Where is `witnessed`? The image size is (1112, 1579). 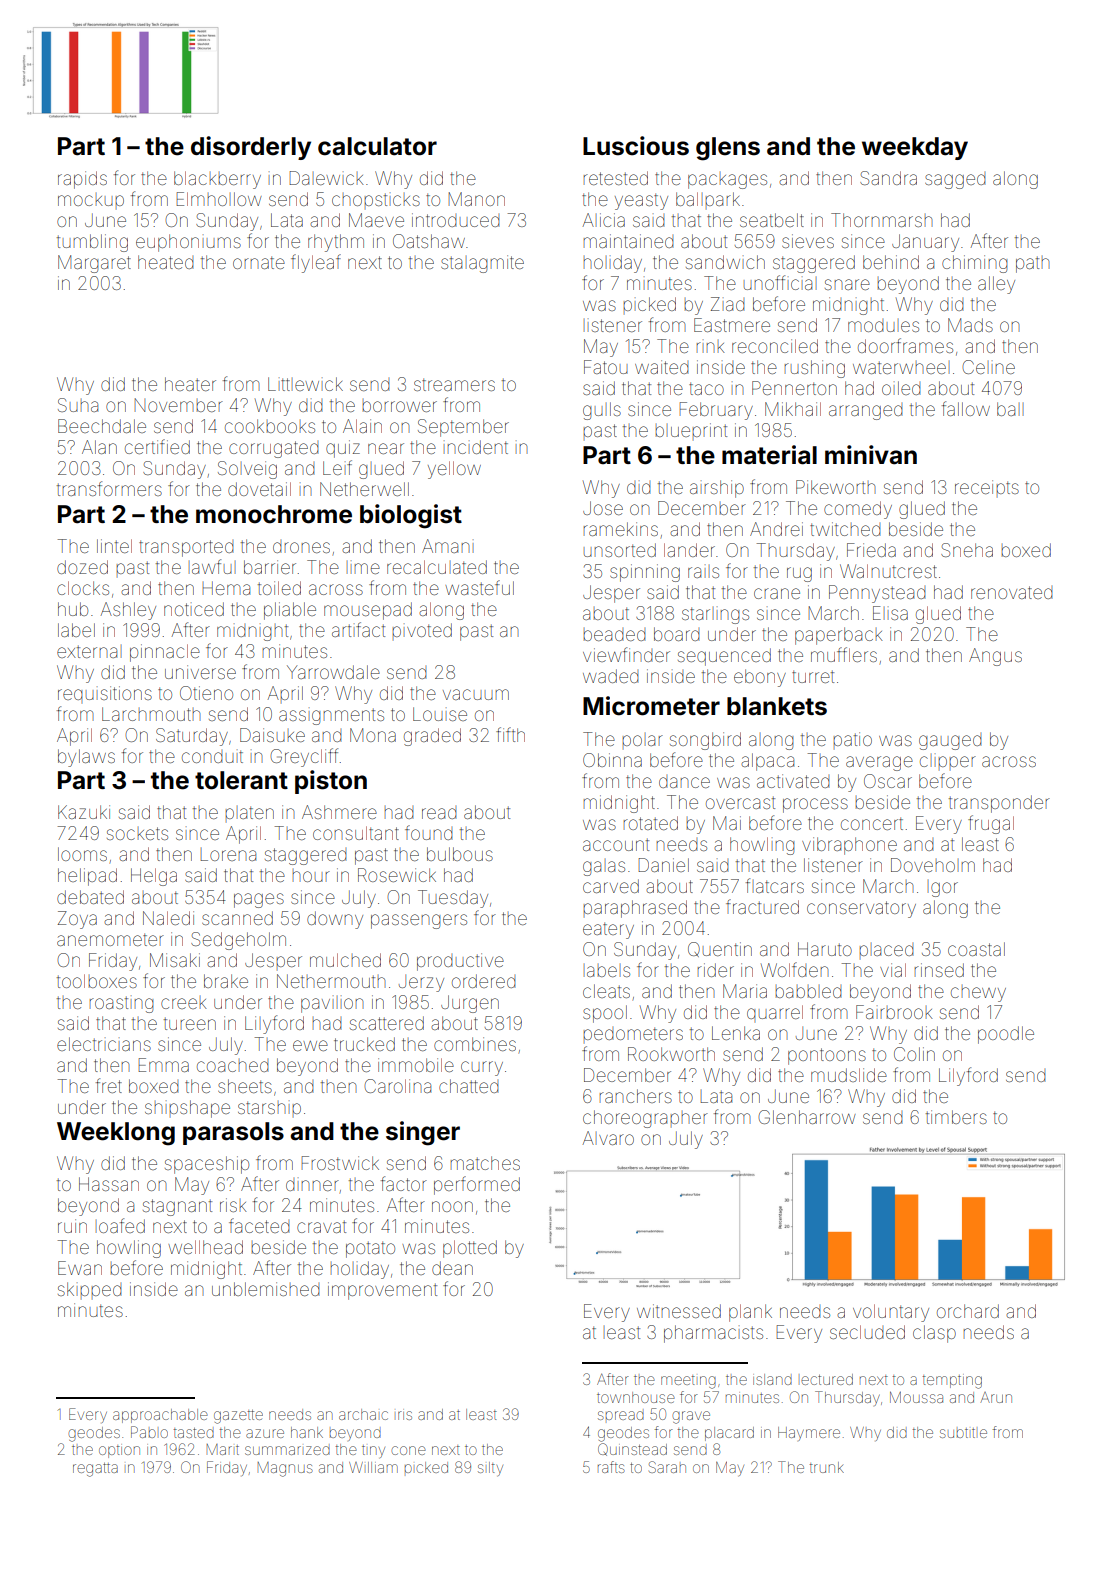
witnessed is located at coordinates (679, 1311).
